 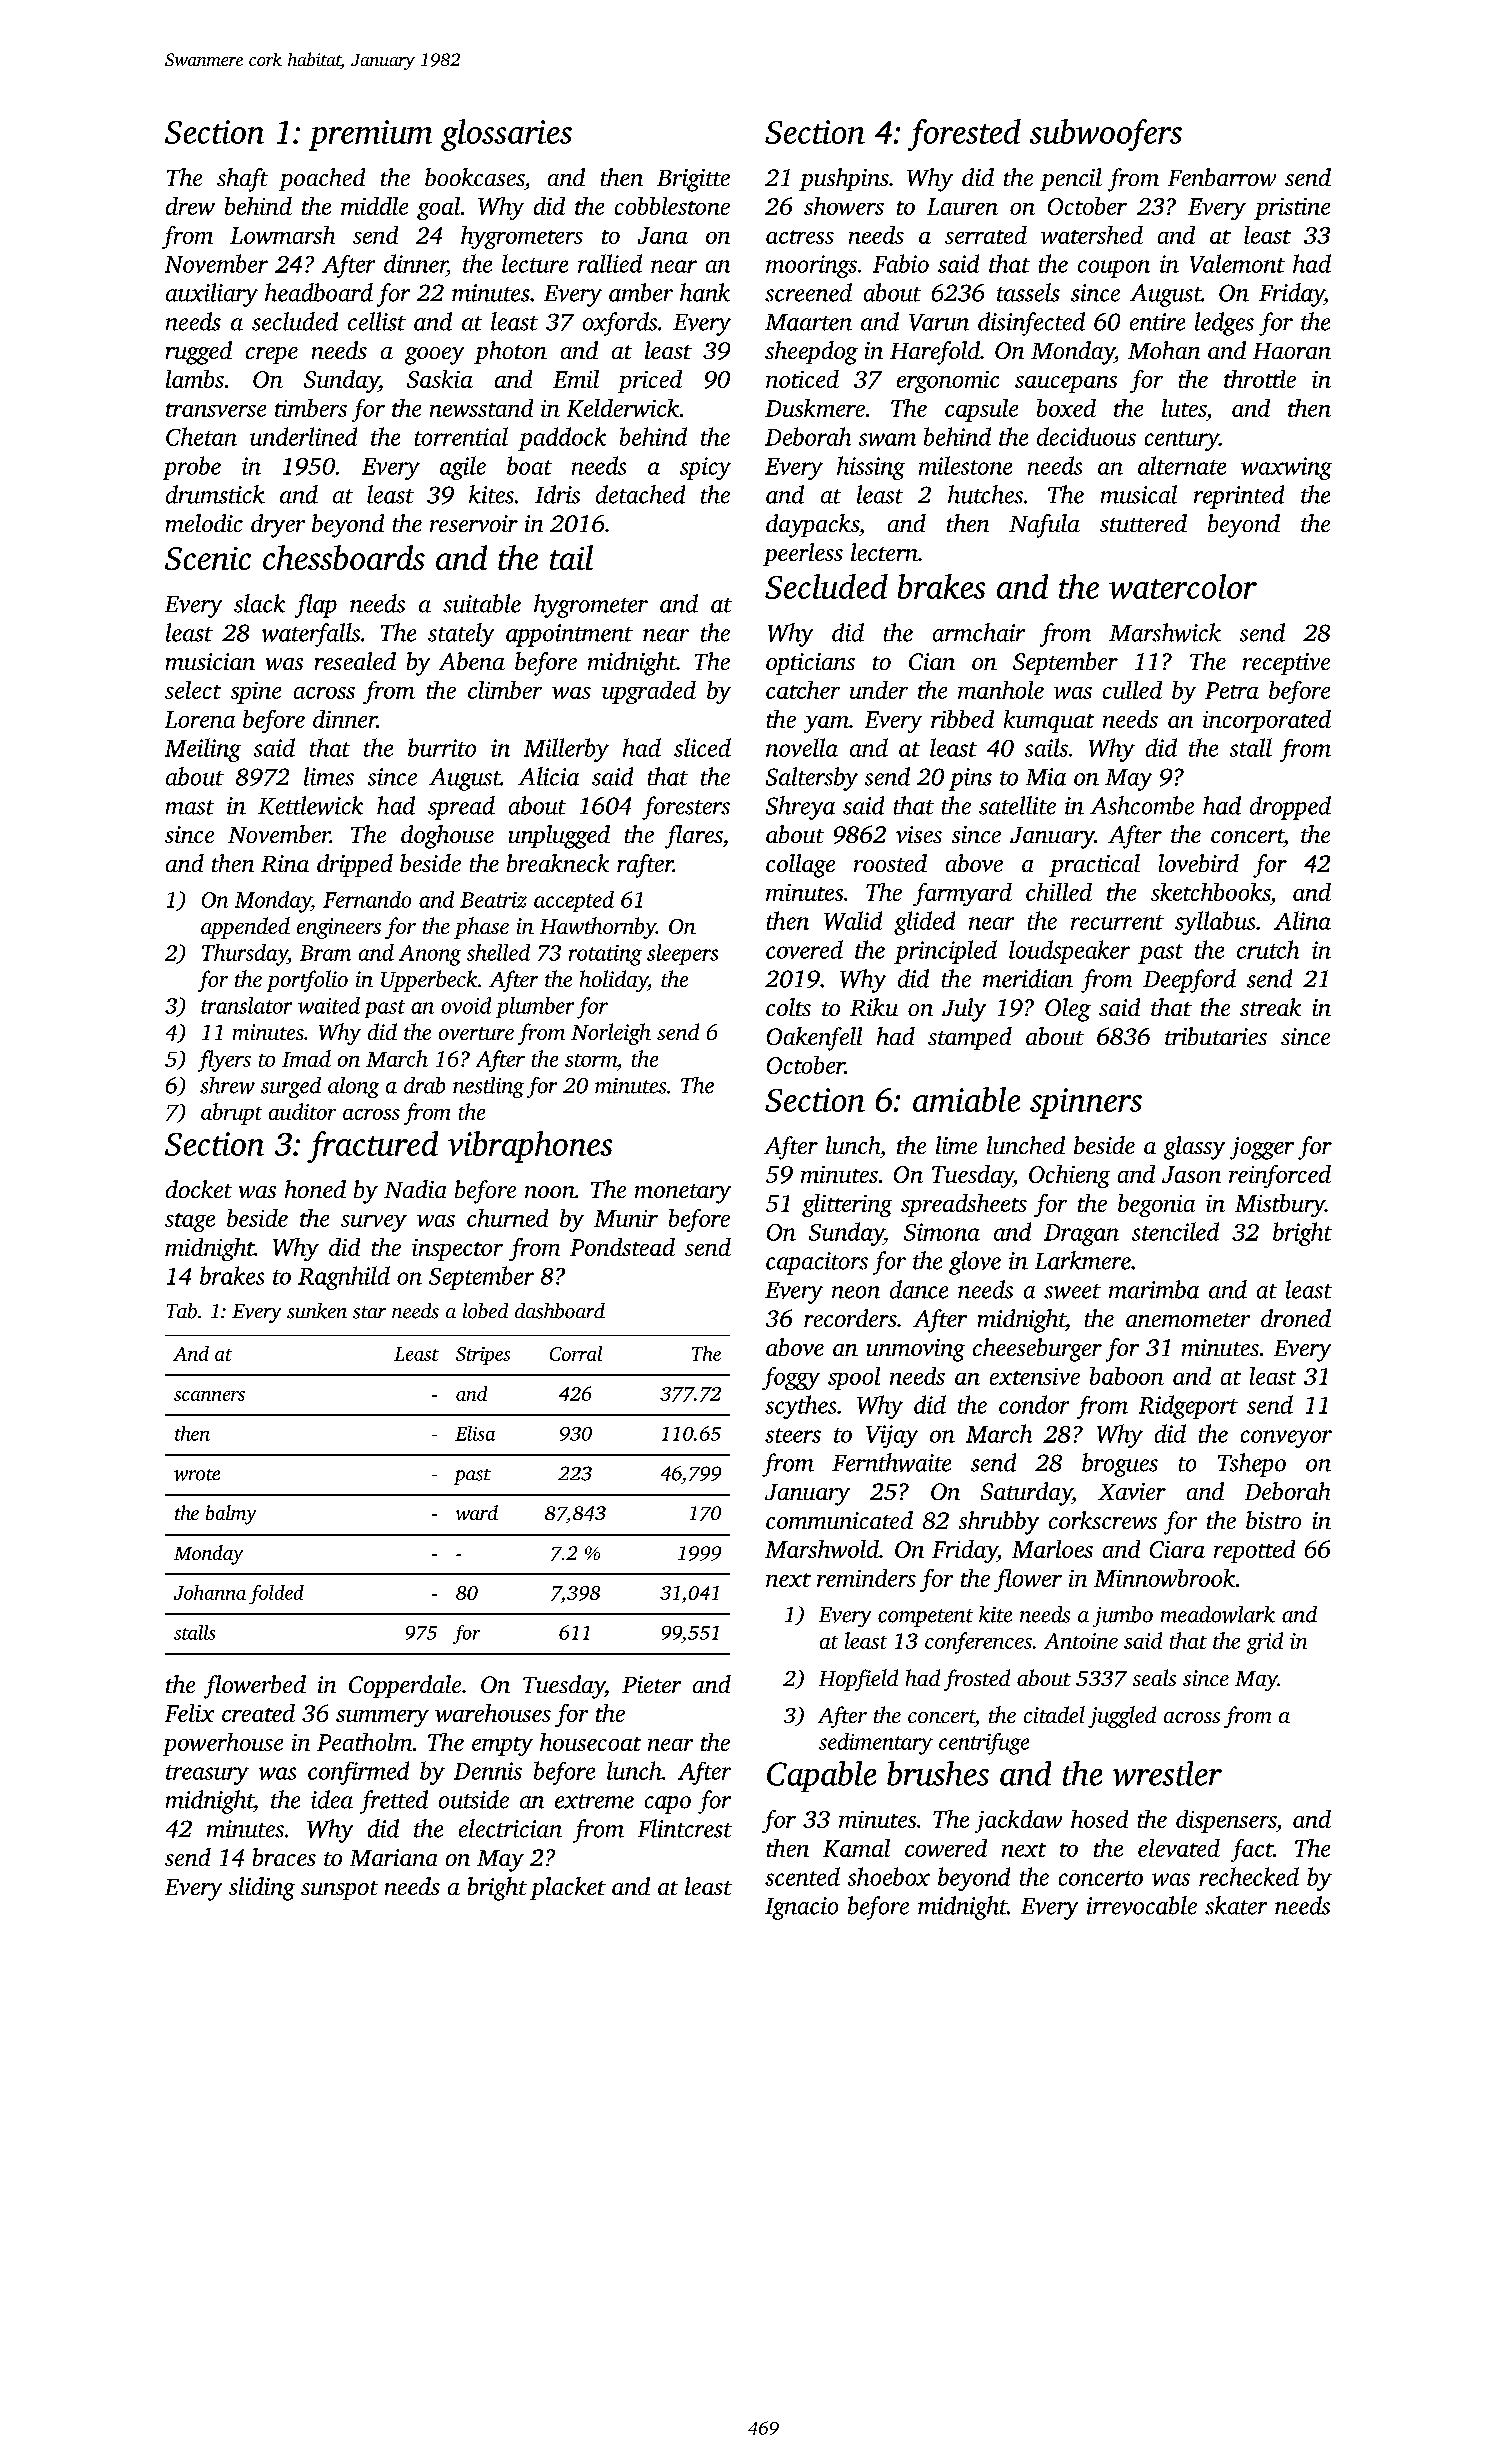 I want to click on outside, so click(x=474, y=1799).
